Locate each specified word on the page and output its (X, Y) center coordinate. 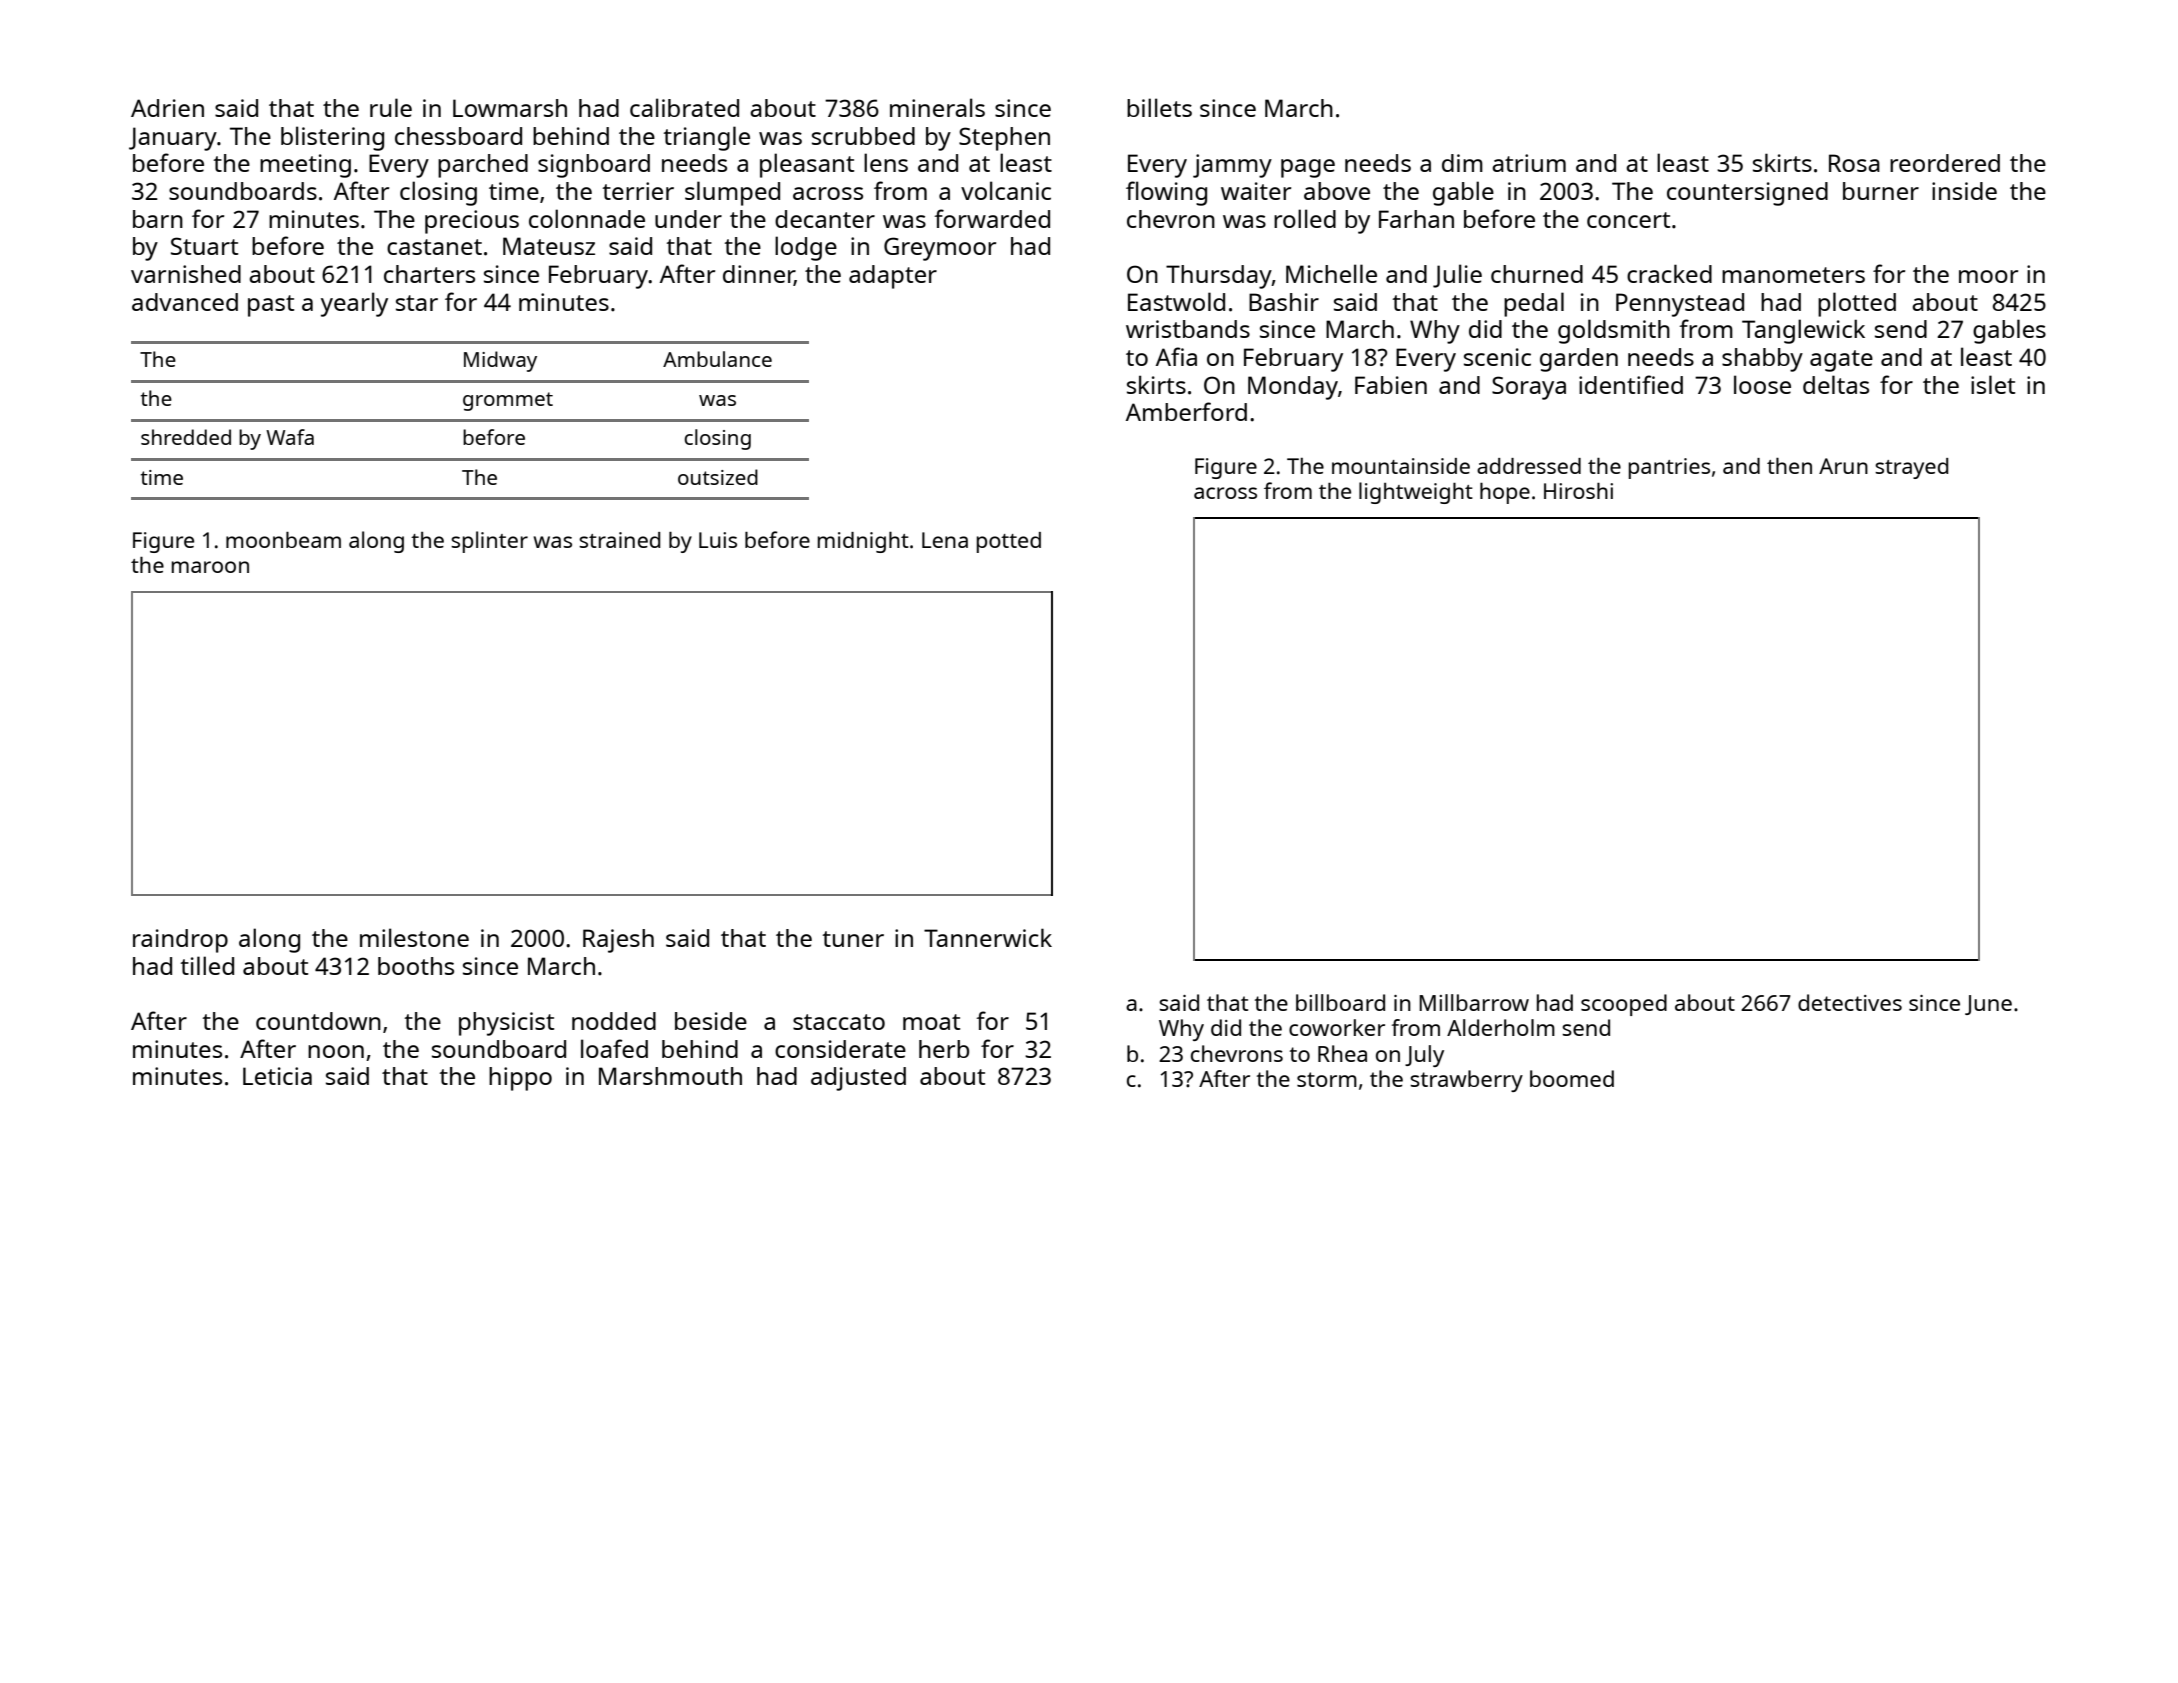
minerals (937, 107)
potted (1009, 542)
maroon (210, 567)
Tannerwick (988, 937)
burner (1881, 191)
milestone (414, 937)
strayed (1911, 468)
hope (1505, 493)
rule (391, 107)
